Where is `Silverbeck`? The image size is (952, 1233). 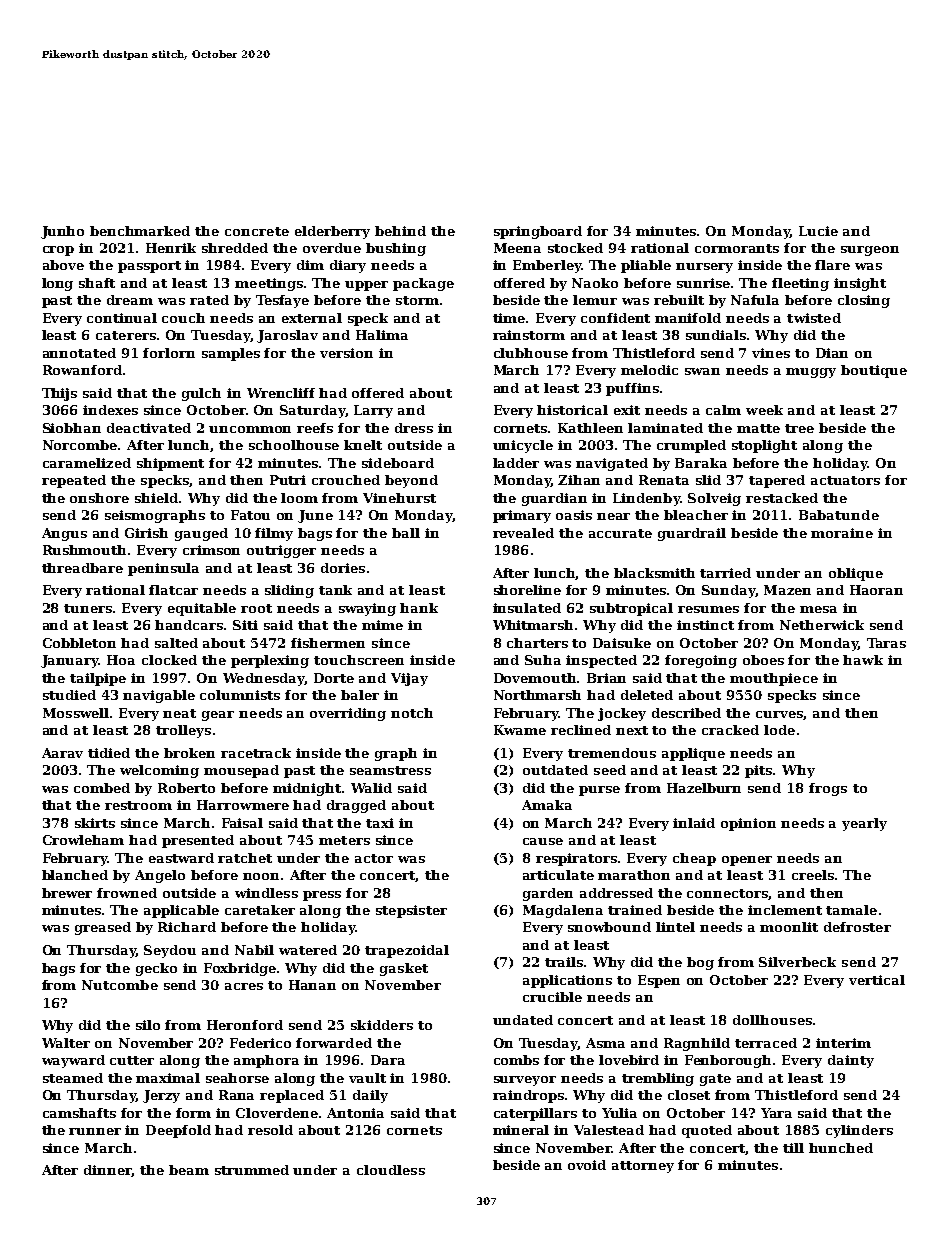 Silverbeck is located at coordinates (797, 962).
